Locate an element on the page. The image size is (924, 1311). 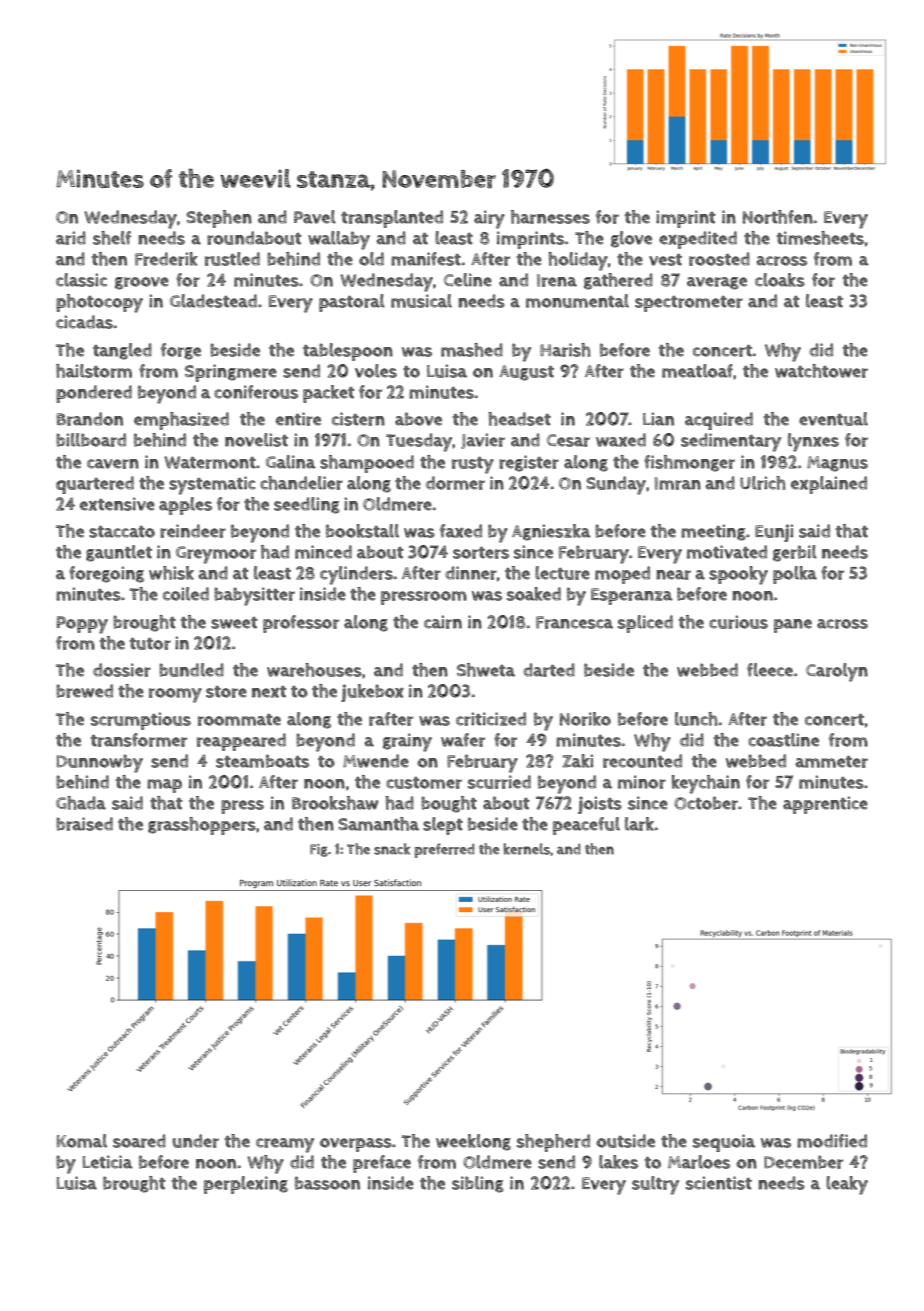
peaceful is located at coordinates (586, 826).
